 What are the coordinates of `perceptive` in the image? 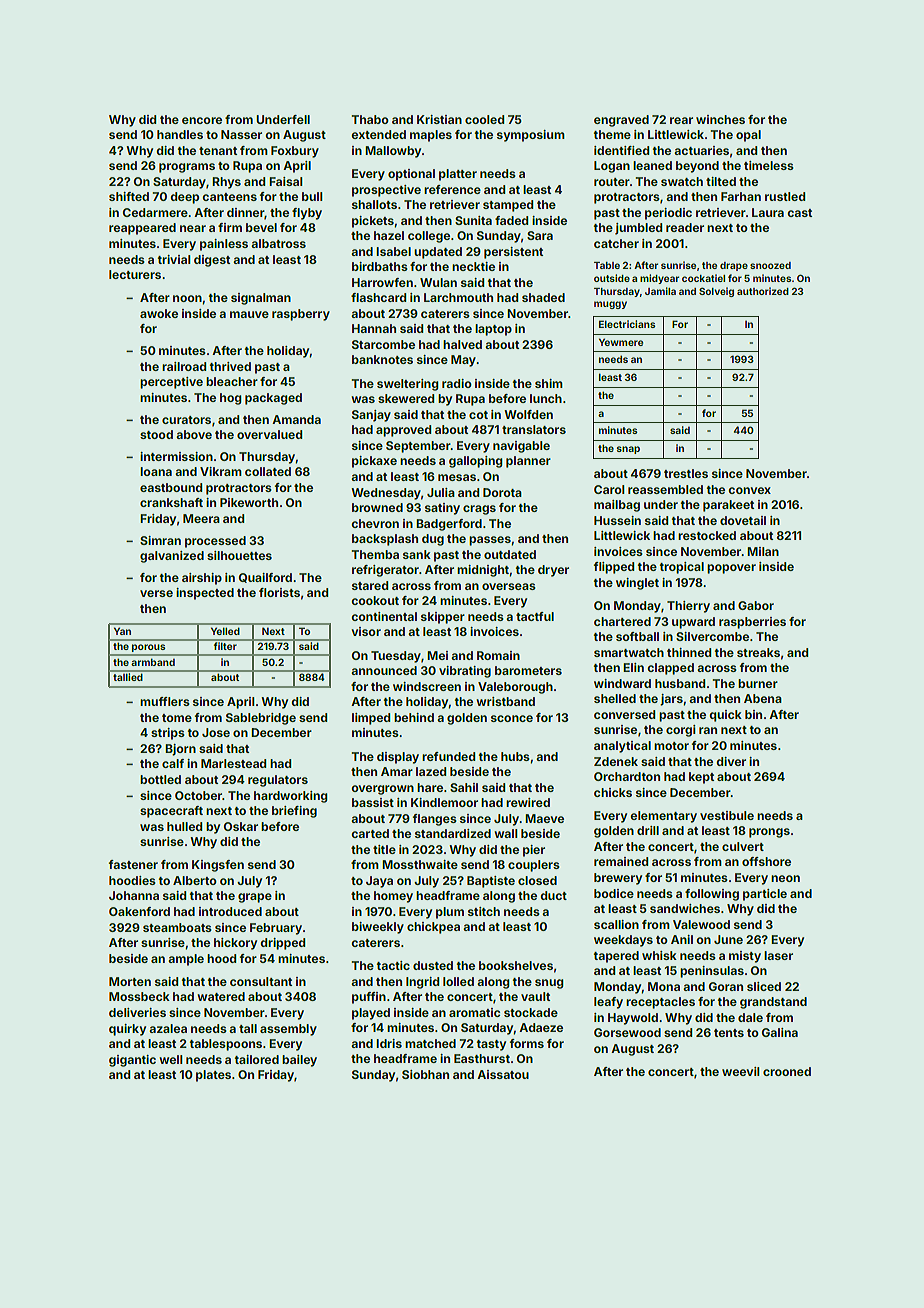 It's located at (171, 383).
